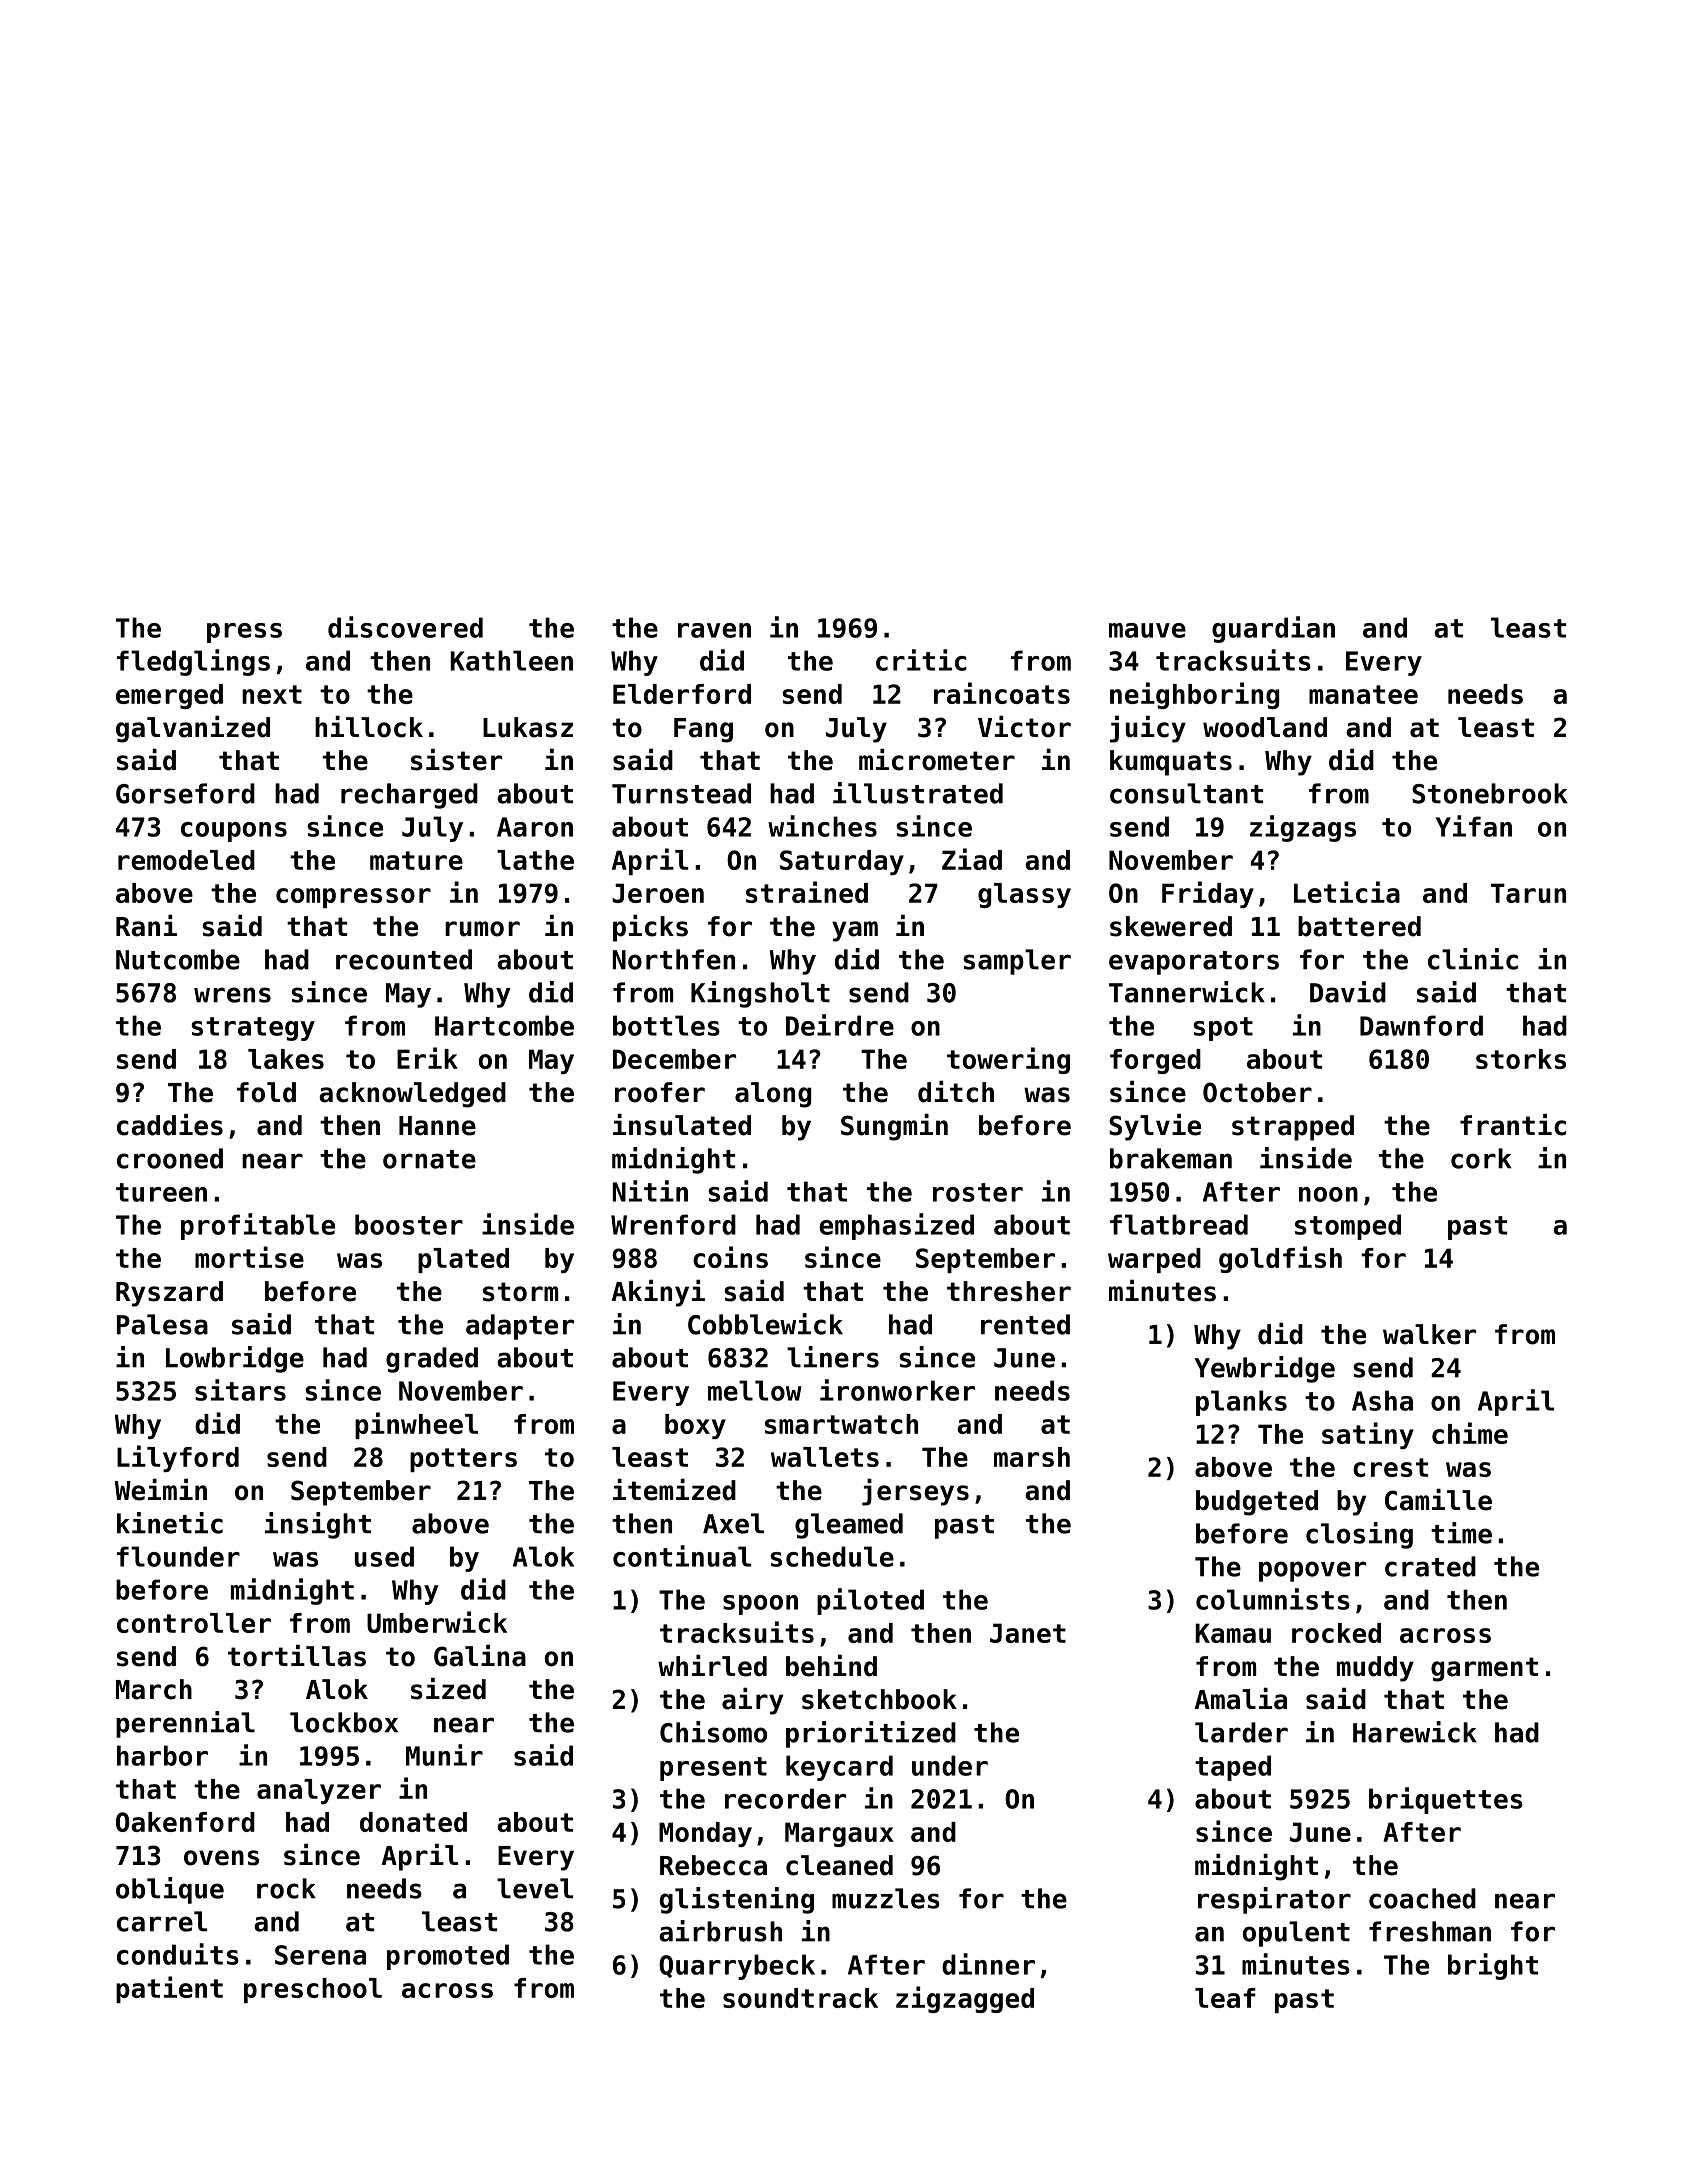 This screenshot has height=2178, width=1683. Describe the element at coordinates (193, 662) in the screenshot. I see `fledglings` at that location.
